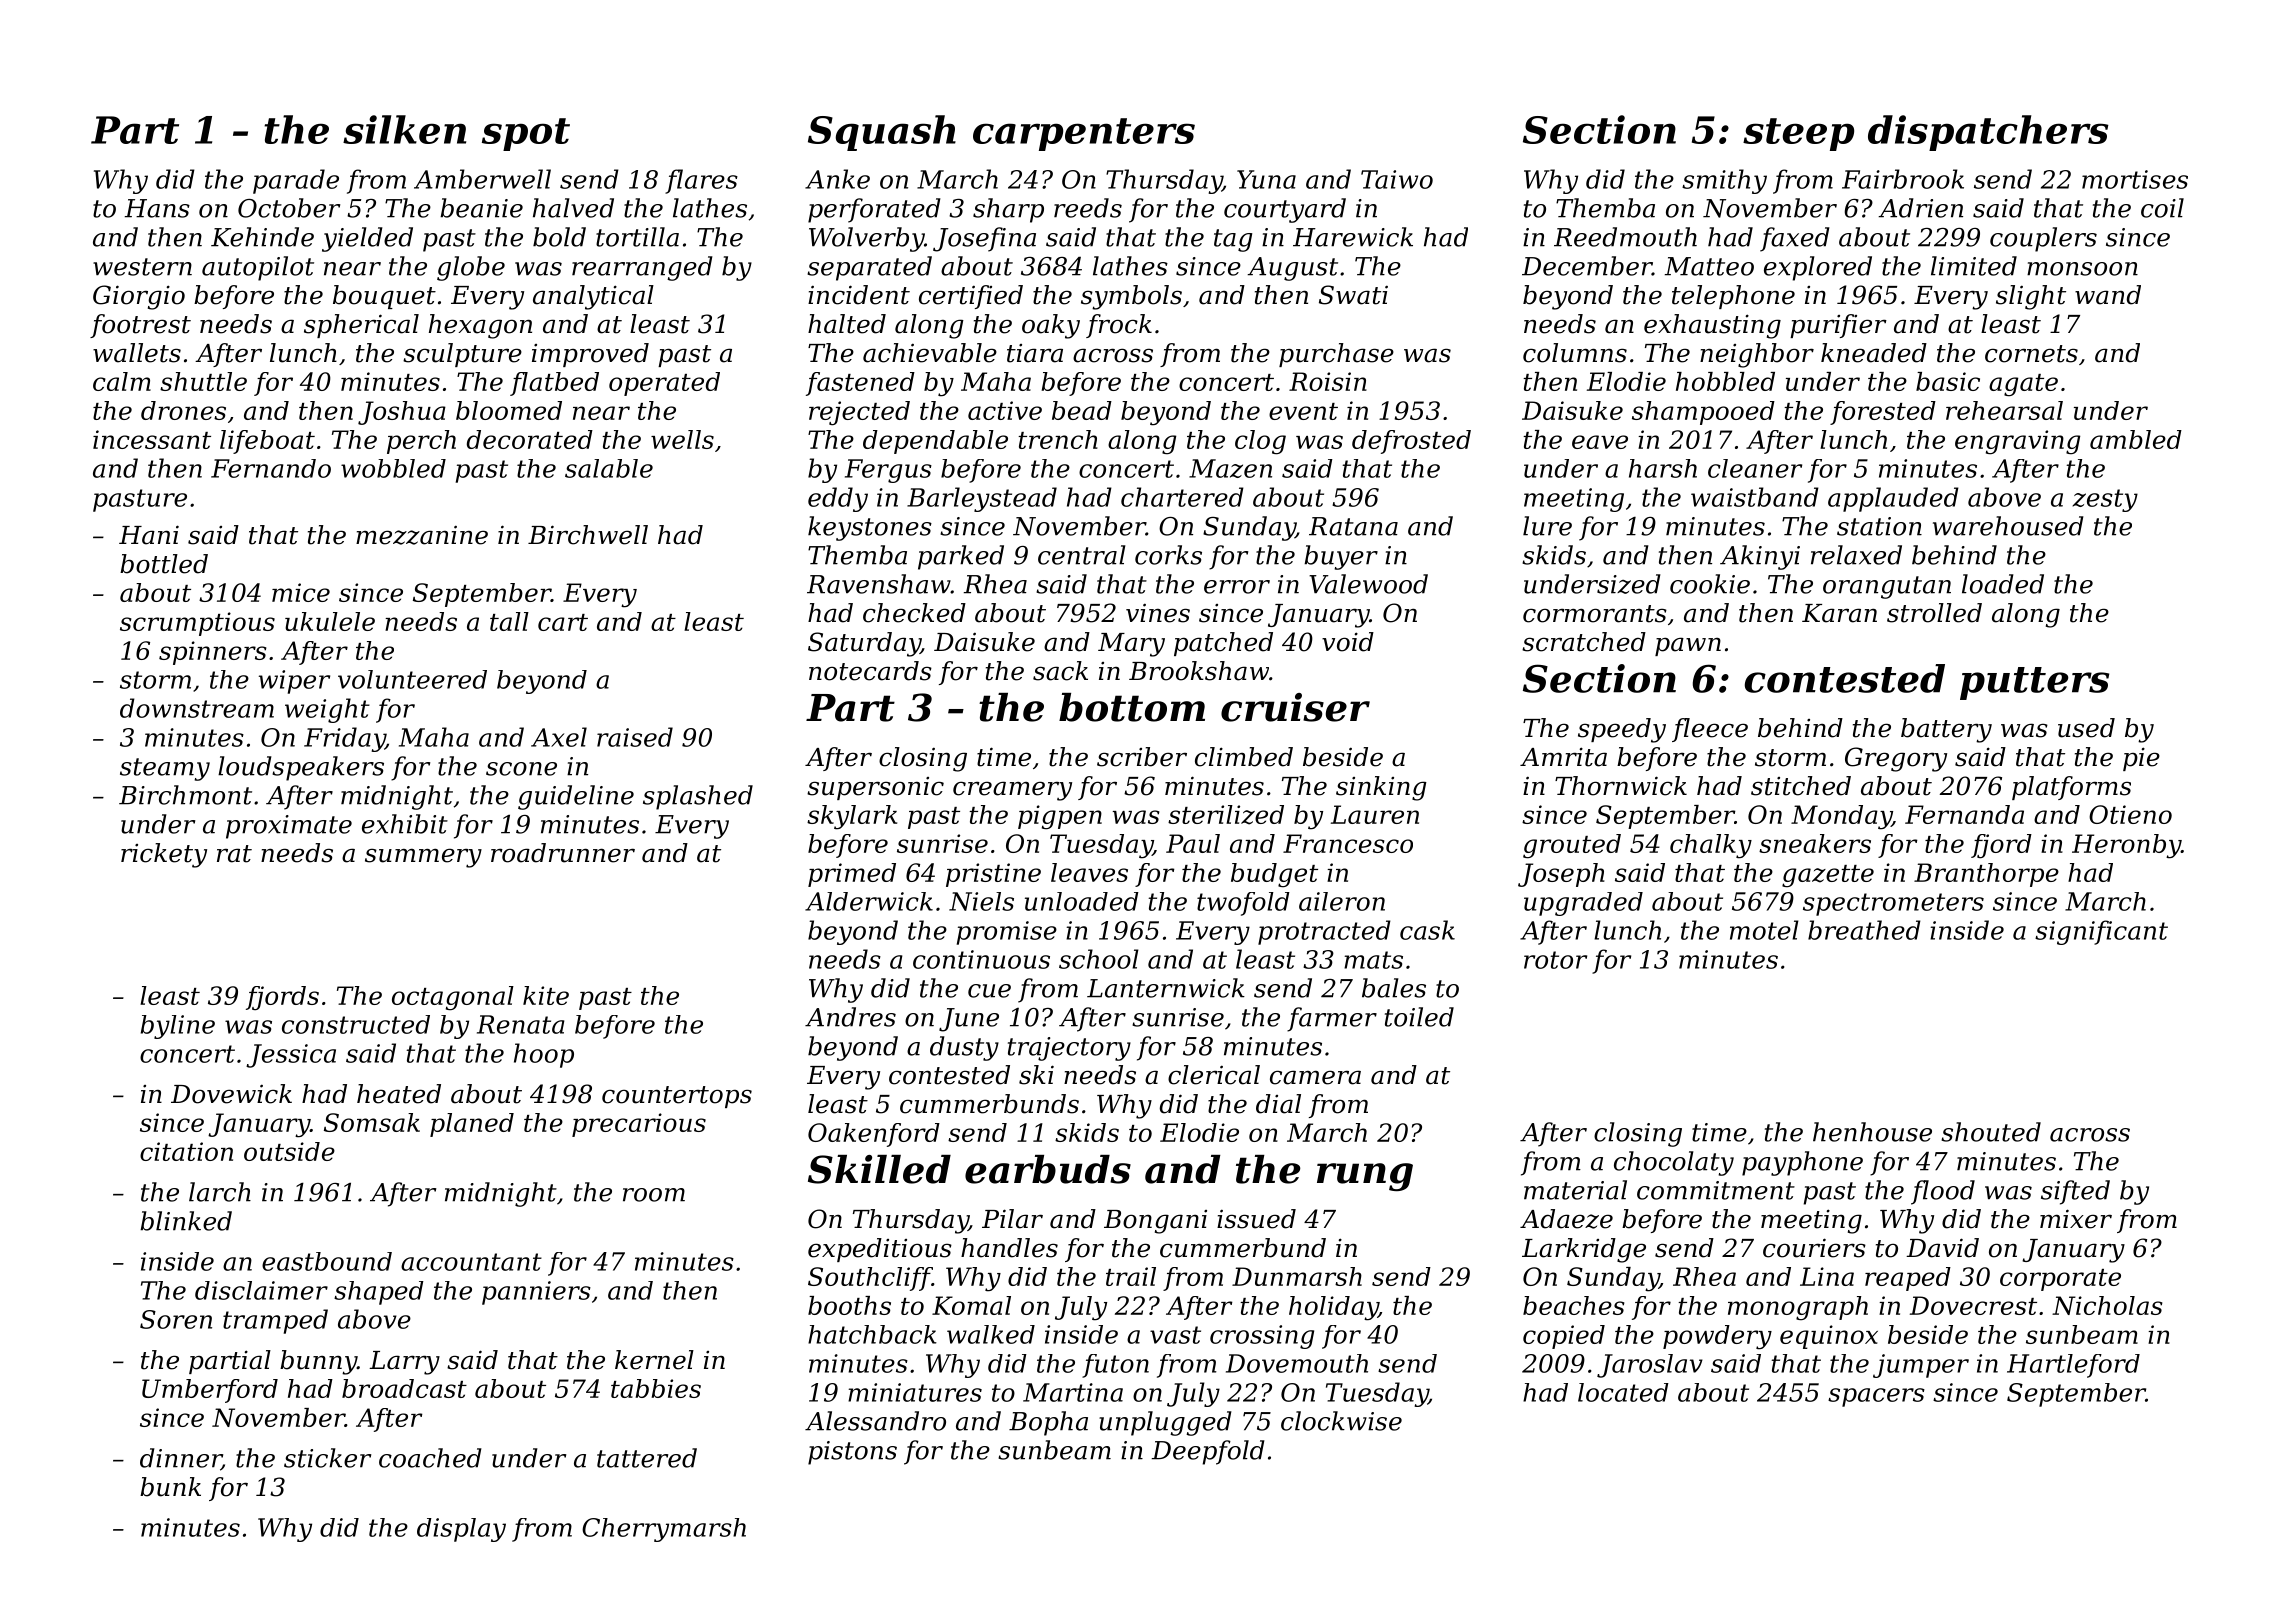  What do you see at coordinates (1688, 646) in the screenshot?
I see `pawn` at bounding box center [1688, 646].
